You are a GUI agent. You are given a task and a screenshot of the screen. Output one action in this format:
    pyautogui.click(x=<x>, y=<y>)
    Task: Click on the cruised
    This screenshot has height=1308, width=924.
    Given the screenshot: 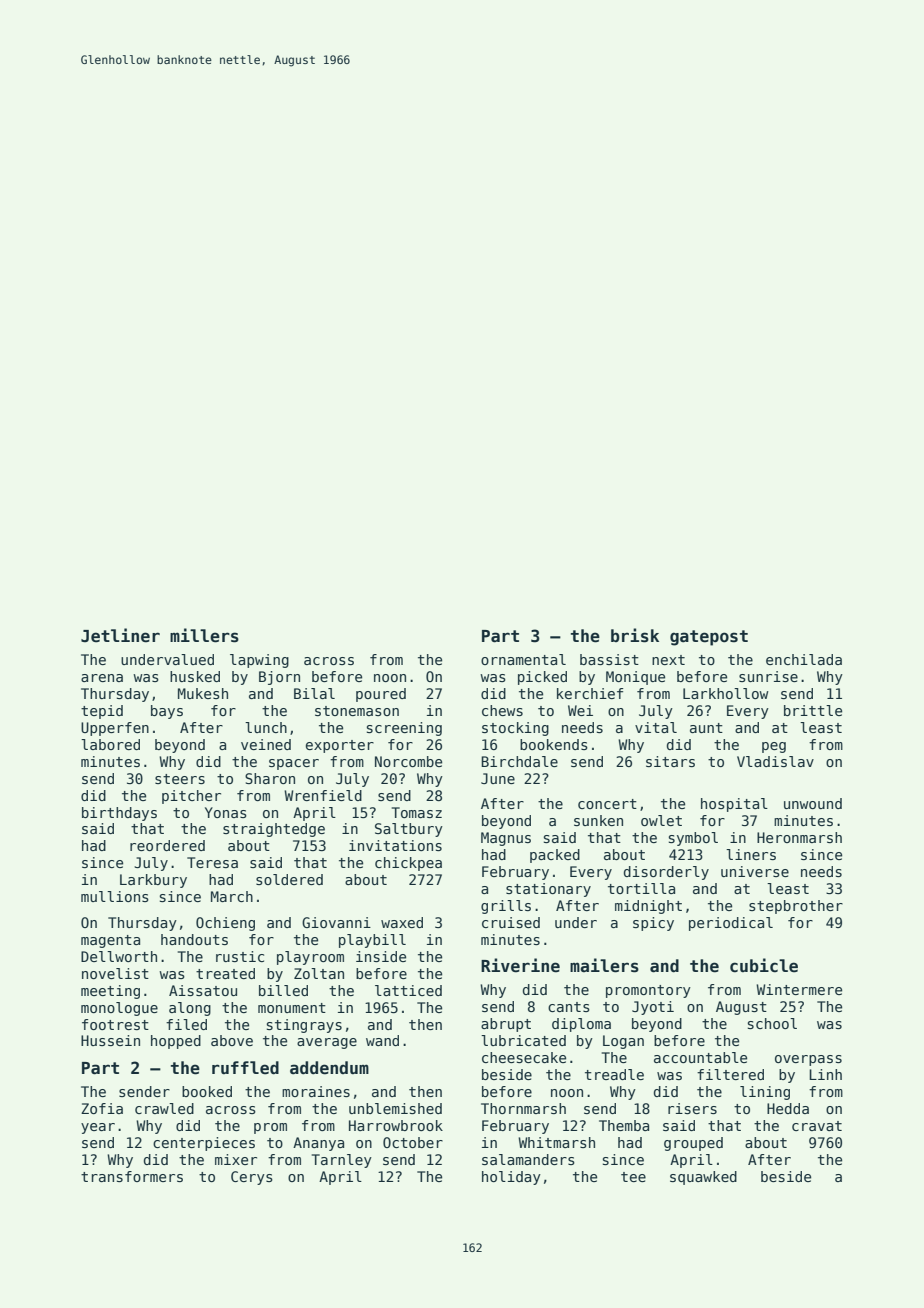 What is the action you would take?
    pyautogui.click(x=511, y=922)
